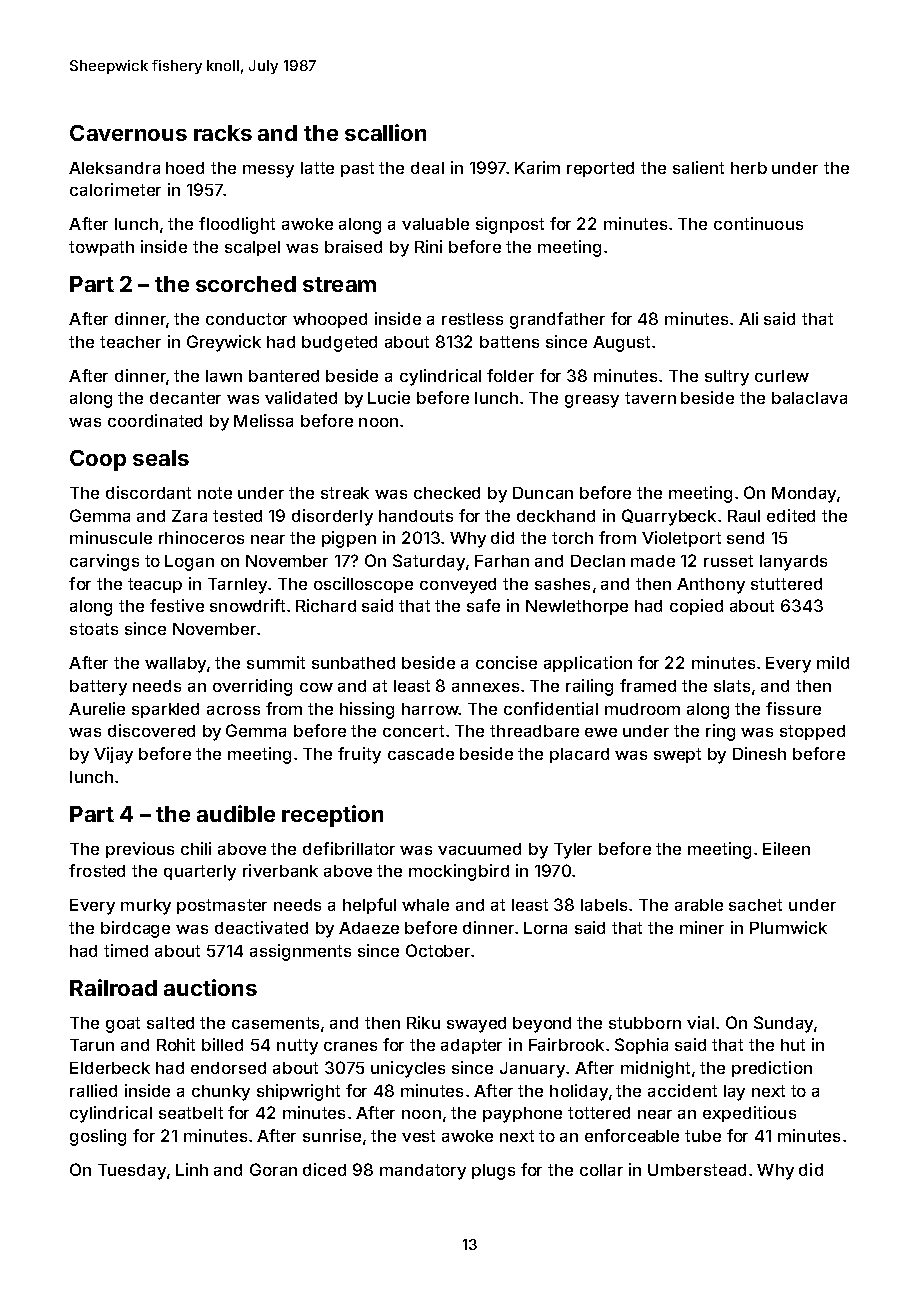 This document has width=924, height=1311. I want to click on cow, so click(316, 687).
